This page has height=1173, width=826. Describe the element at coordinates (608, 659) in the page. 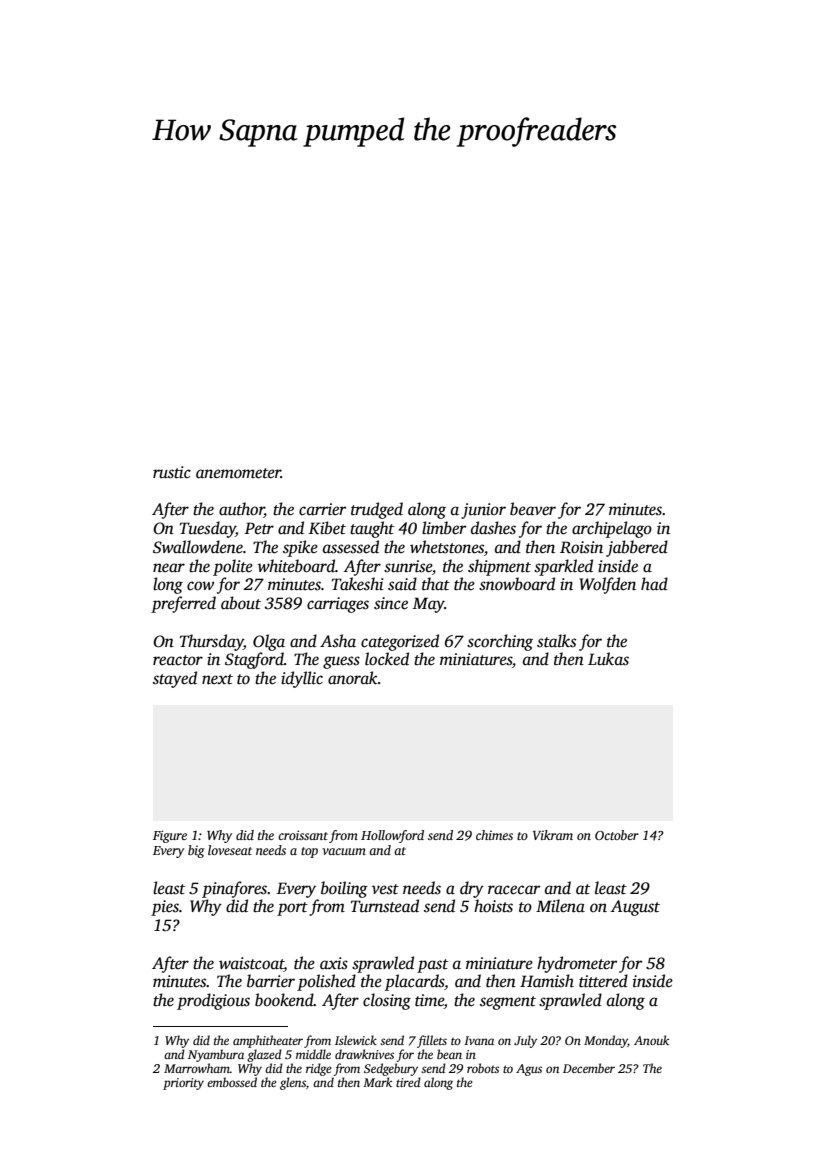

I see `Lukas` at that location.
